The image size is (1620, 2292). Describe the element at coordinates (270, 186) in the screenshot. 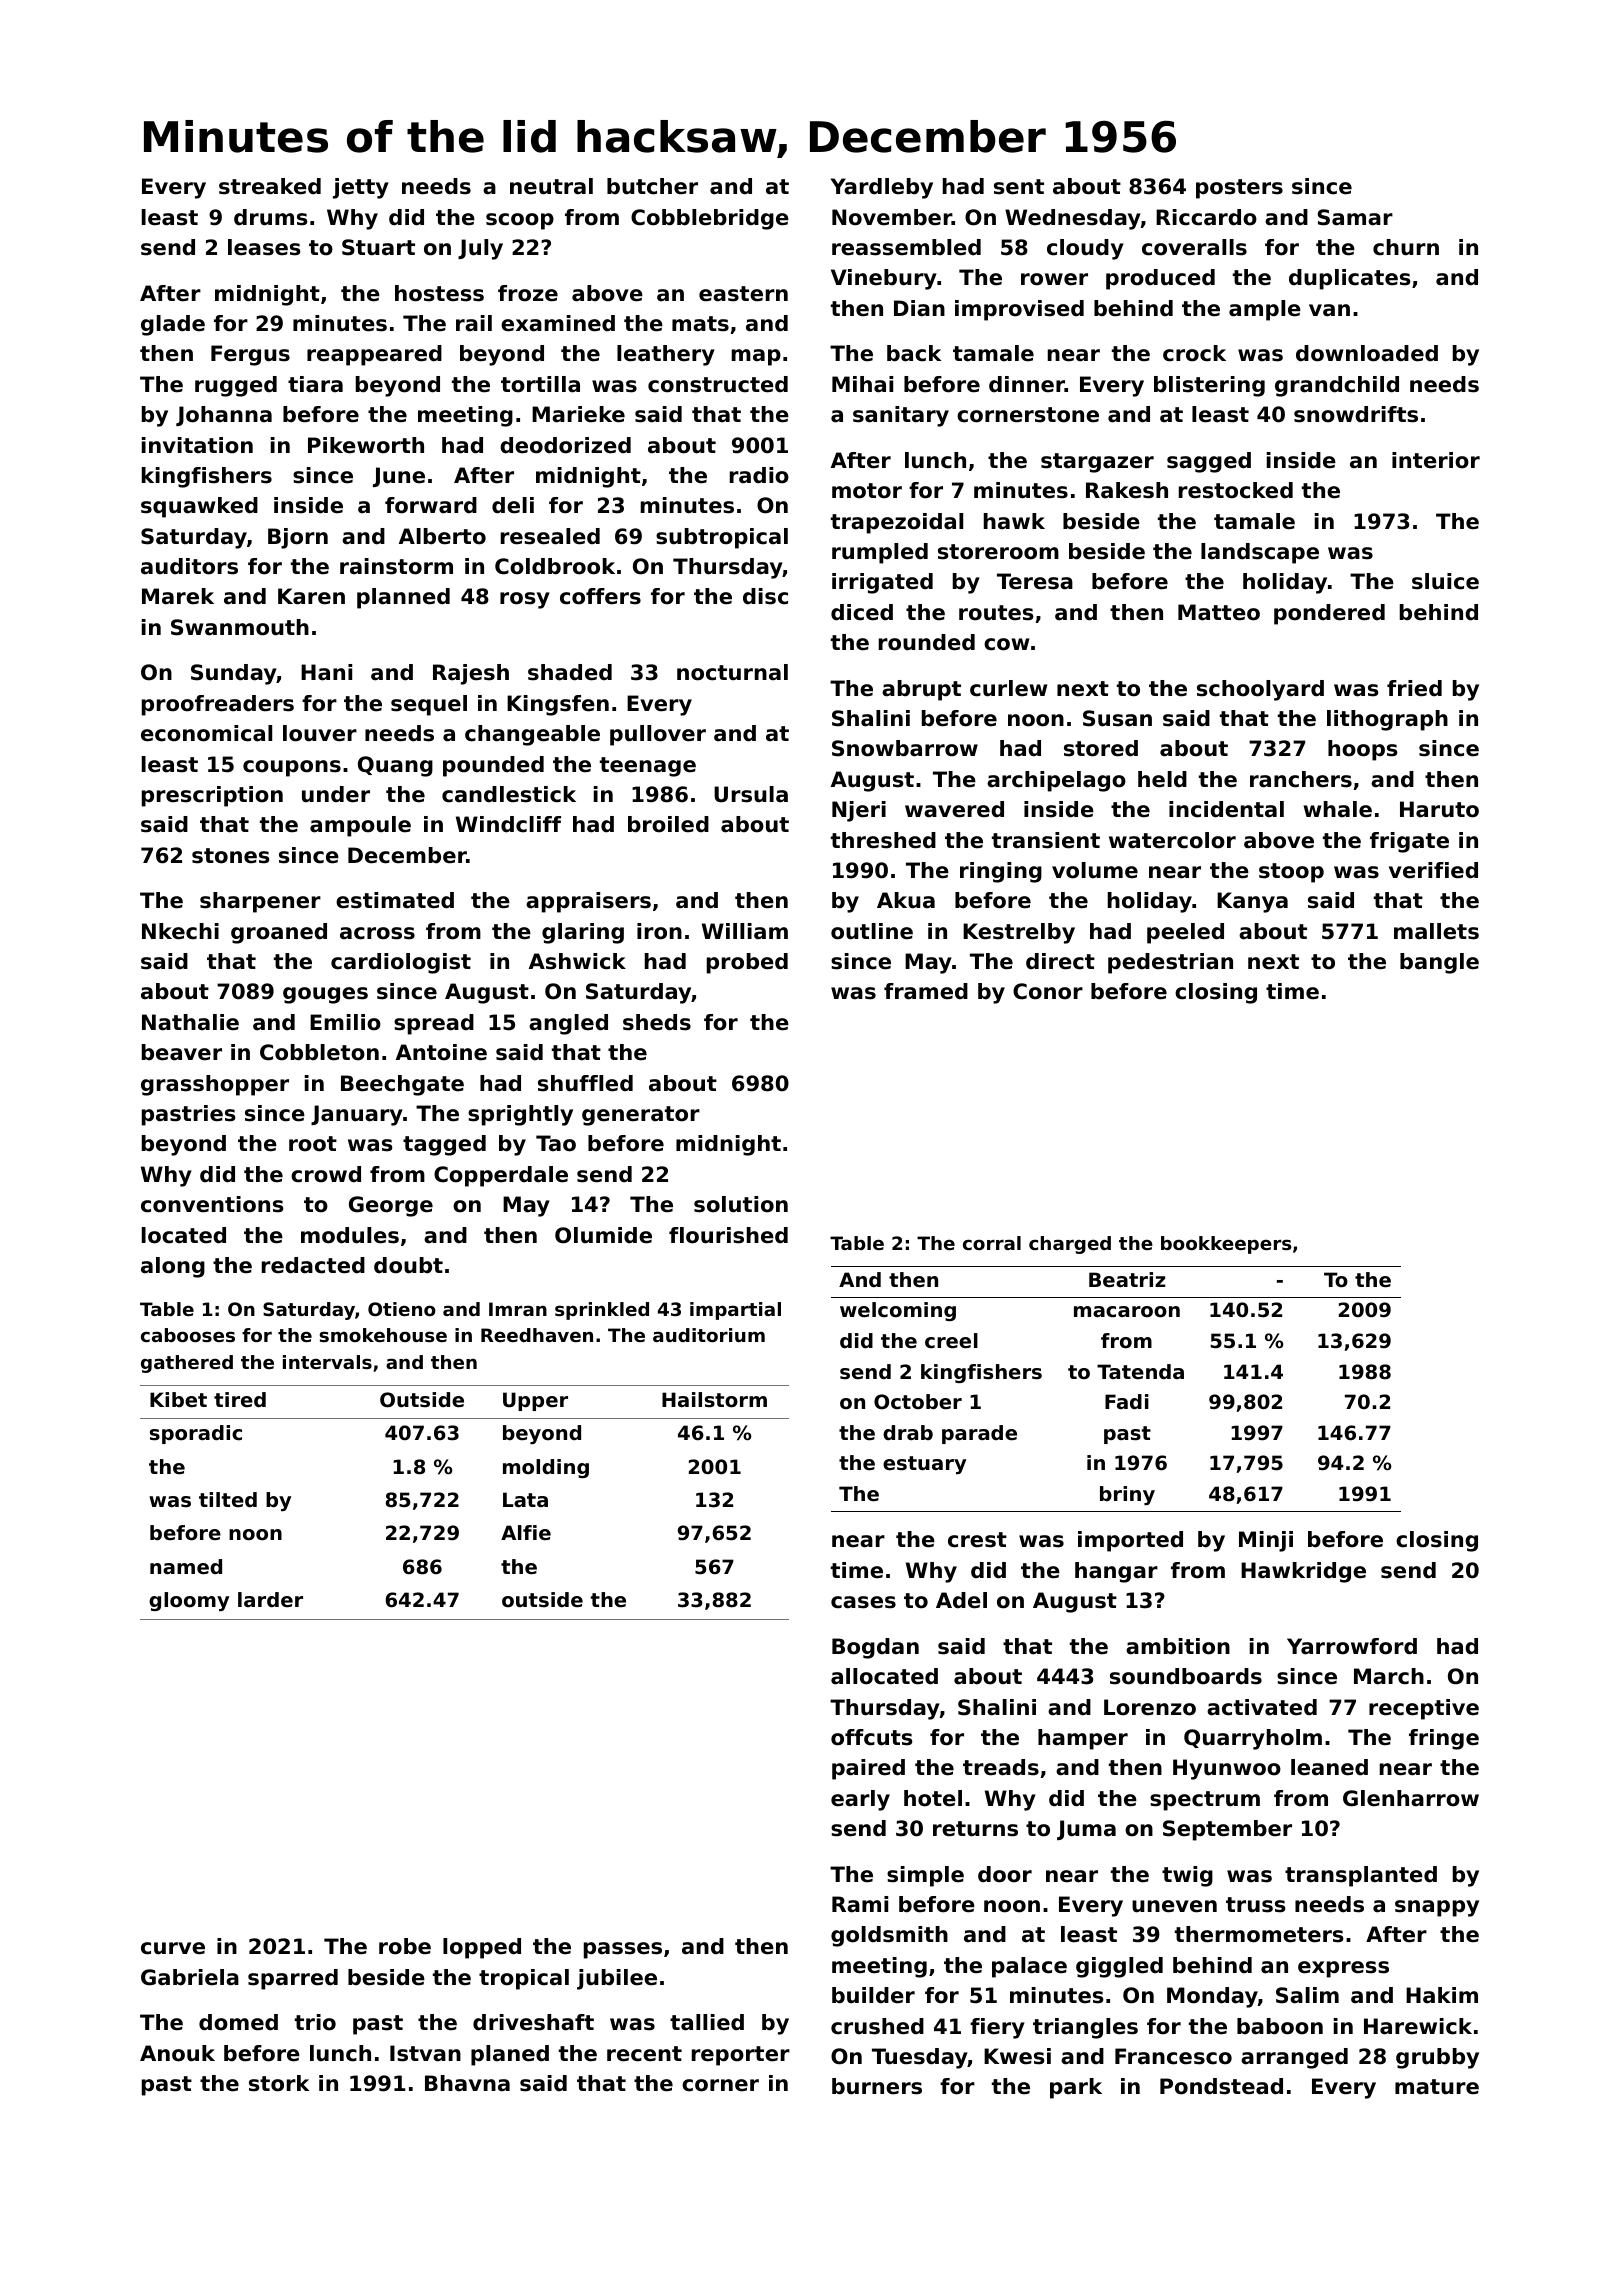

I see `streaked` at that location.
